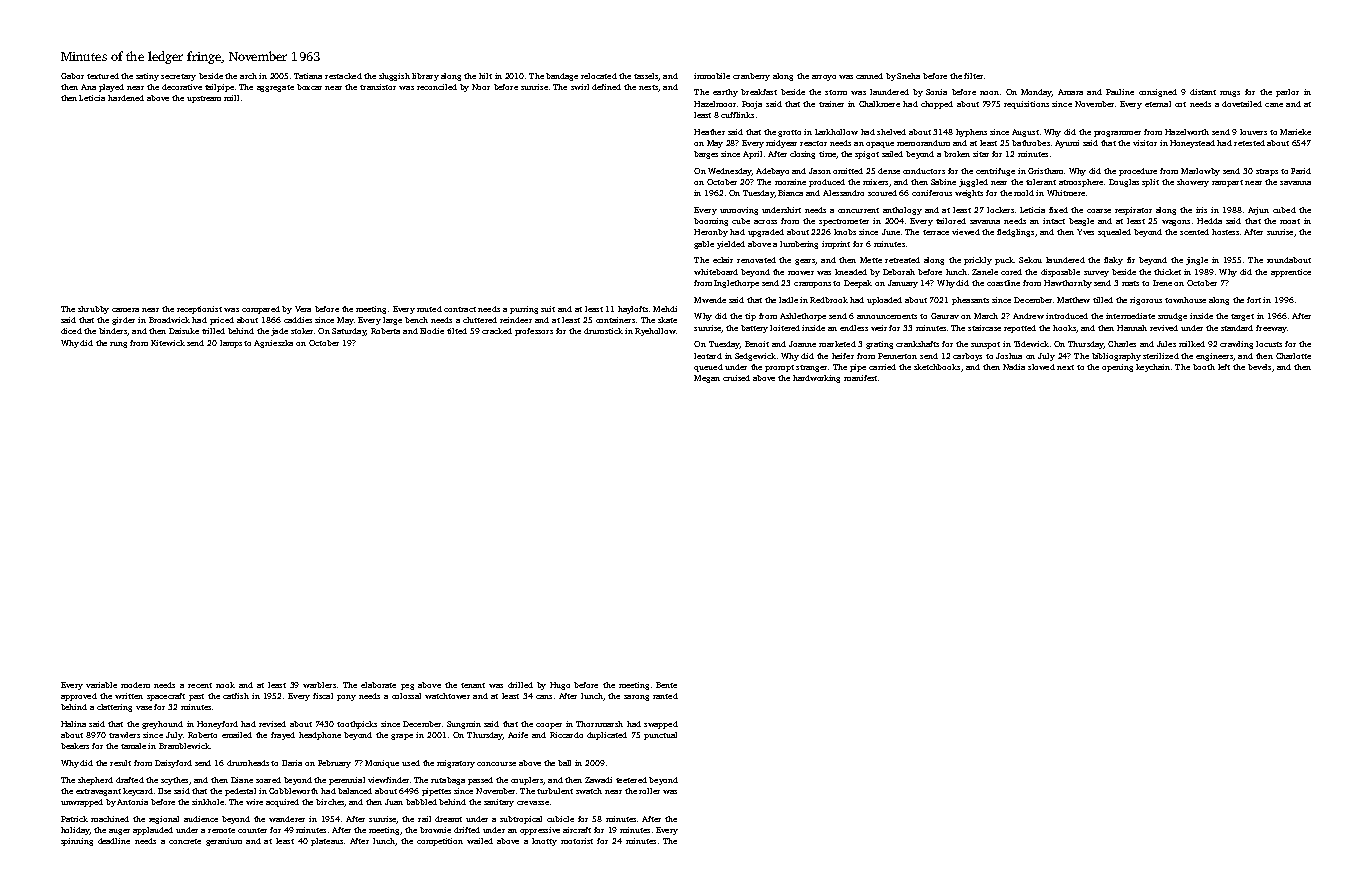  What do you see at coordinates (660, 736) in the screenshot?
I see `punctual` at bounding box center [660, 736].
